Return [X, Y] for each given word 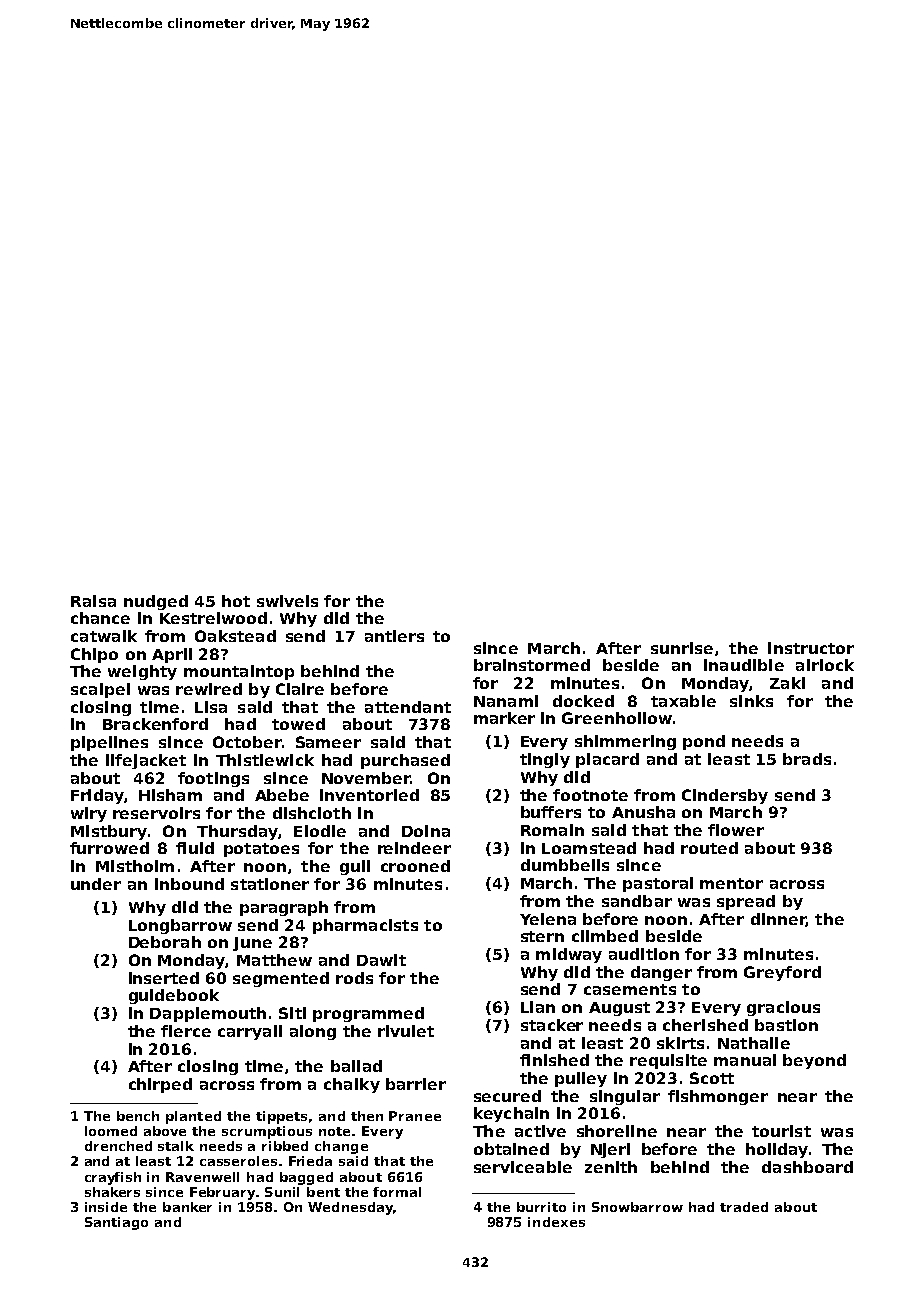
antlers [394, 636]
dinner [778, 920]
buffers [551, 812]
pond [704, 742]
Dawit [381, 960]
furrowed [109, 848]
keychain [511, 1114]
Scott [712, 1078]
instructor [811, 648]
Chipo [94, 655]
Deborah [165, 942]
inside [106, 1207]
